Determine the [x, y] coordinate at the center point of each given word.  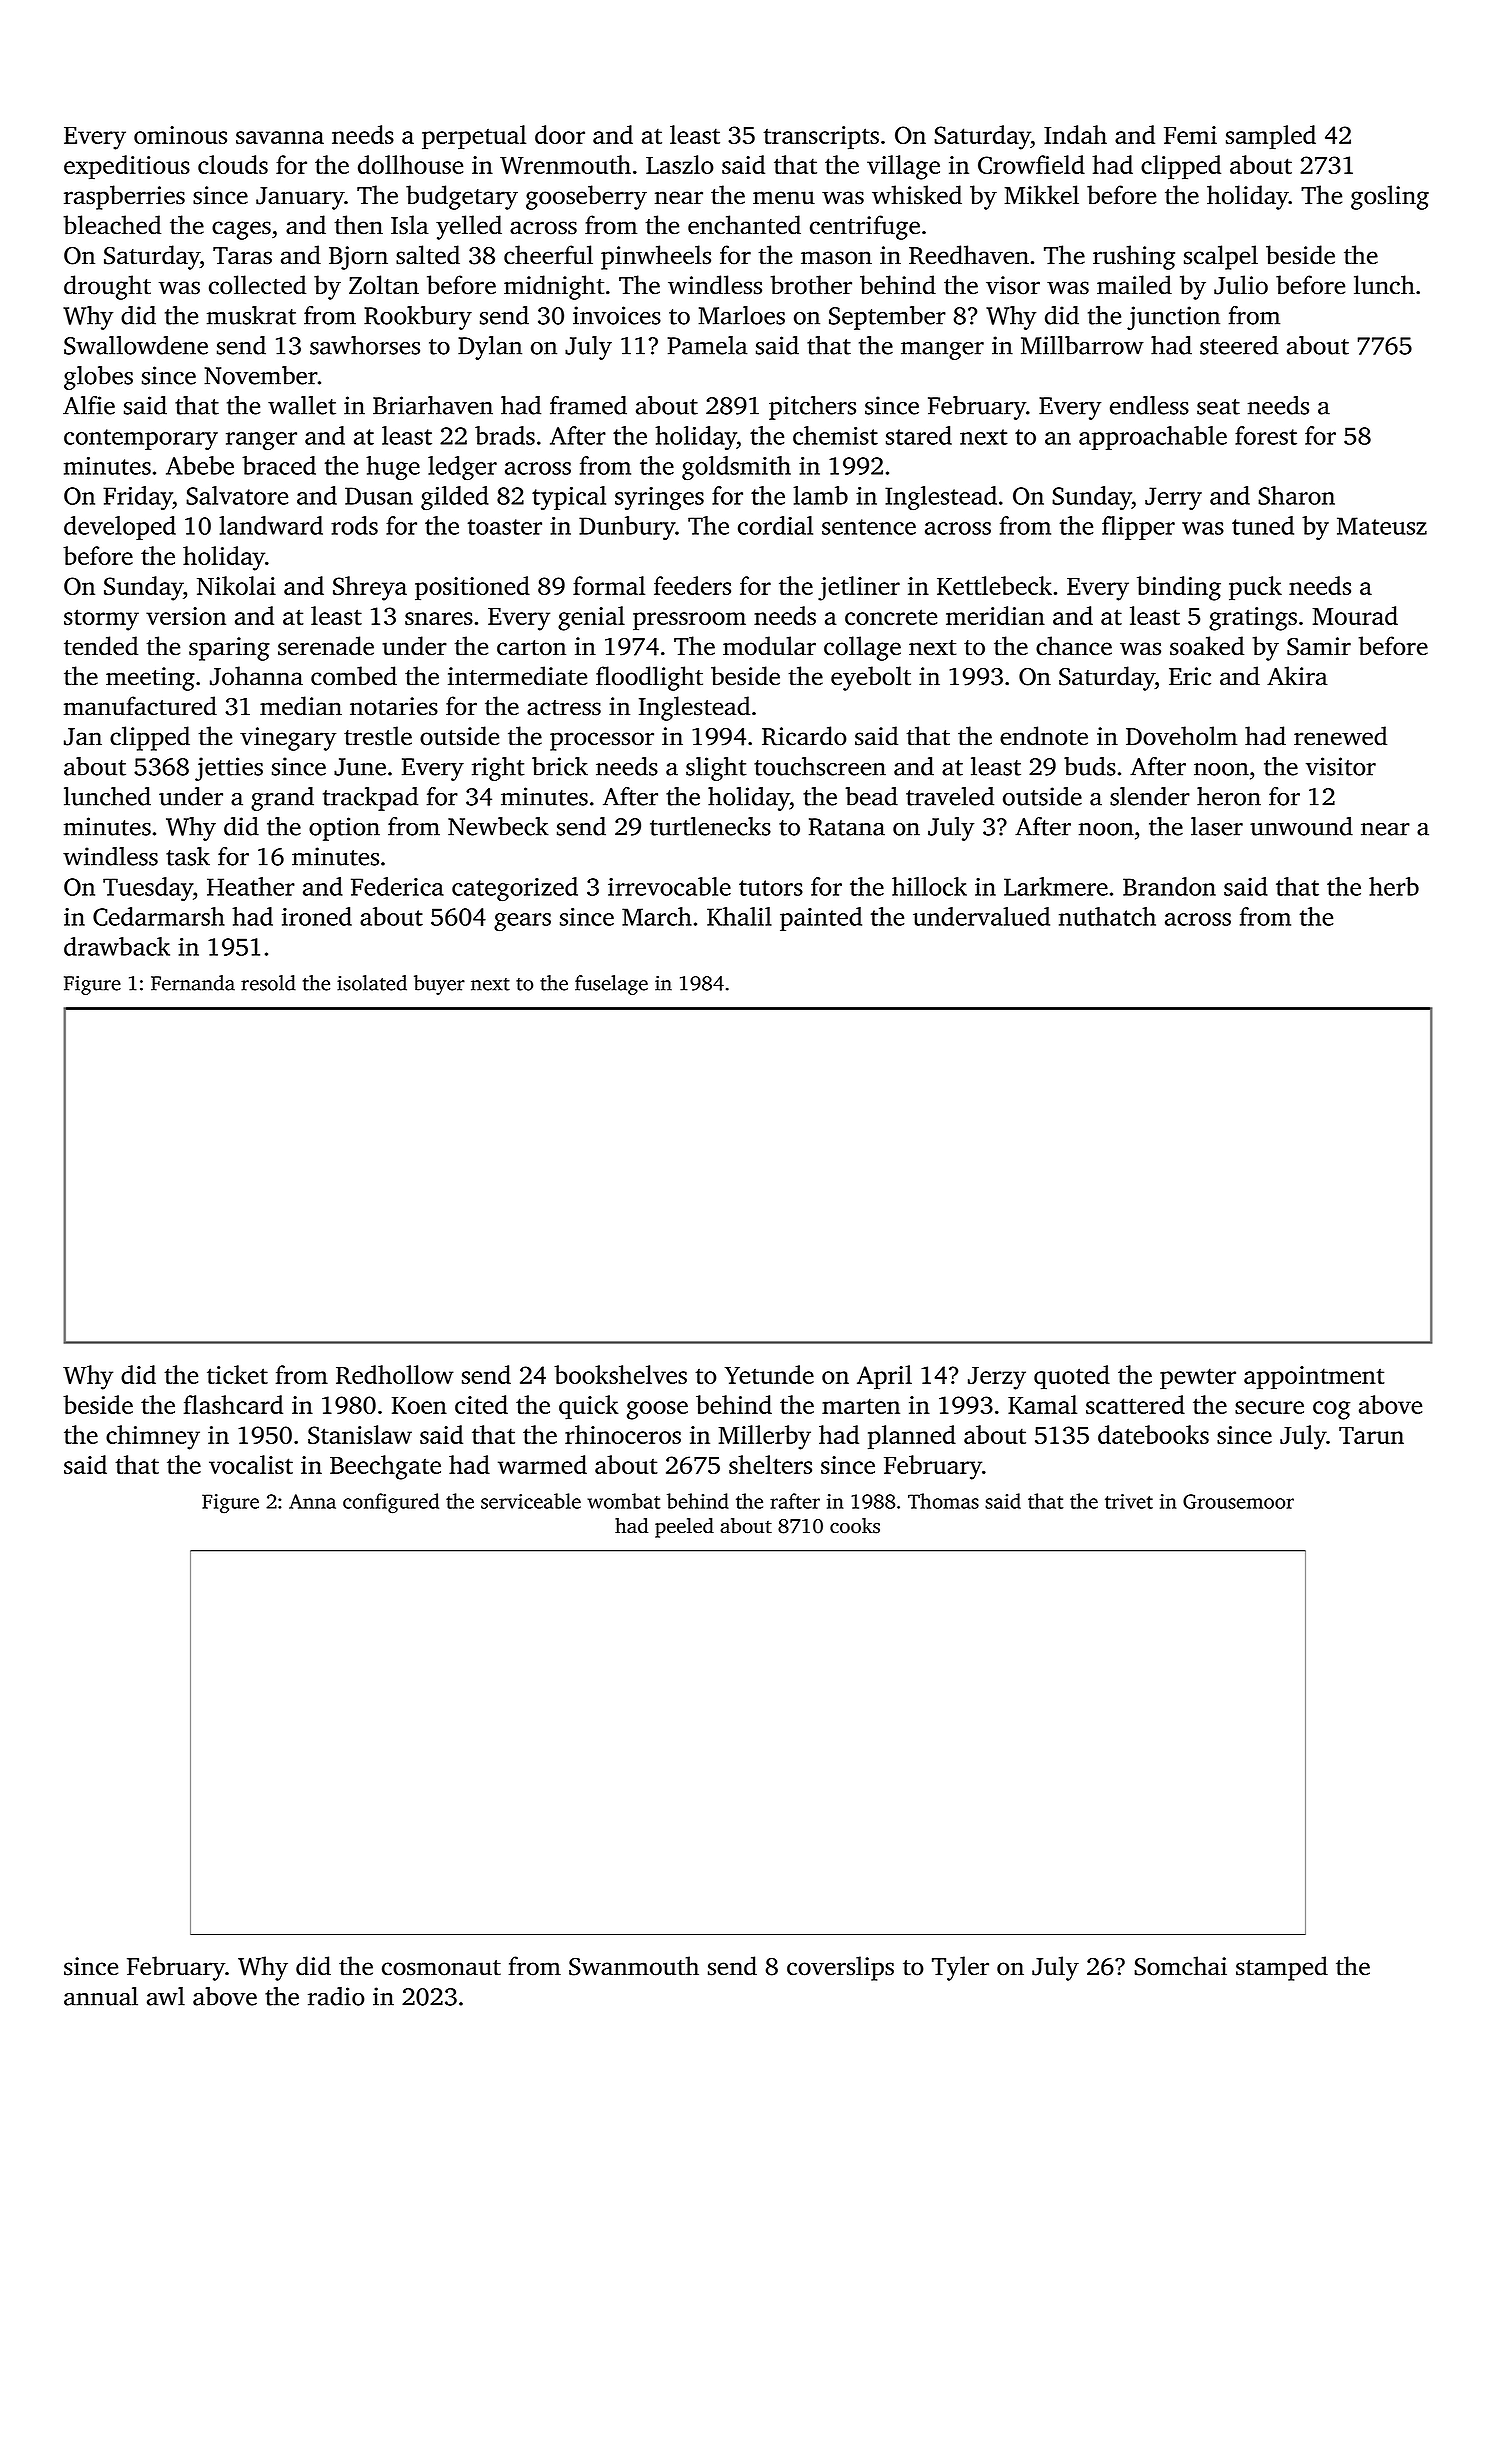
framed [588, 405]
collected [257, 285]
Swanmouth [634, 1966]
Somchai [1180, 1966]
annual [101, 1996]
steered [1239, 345]
